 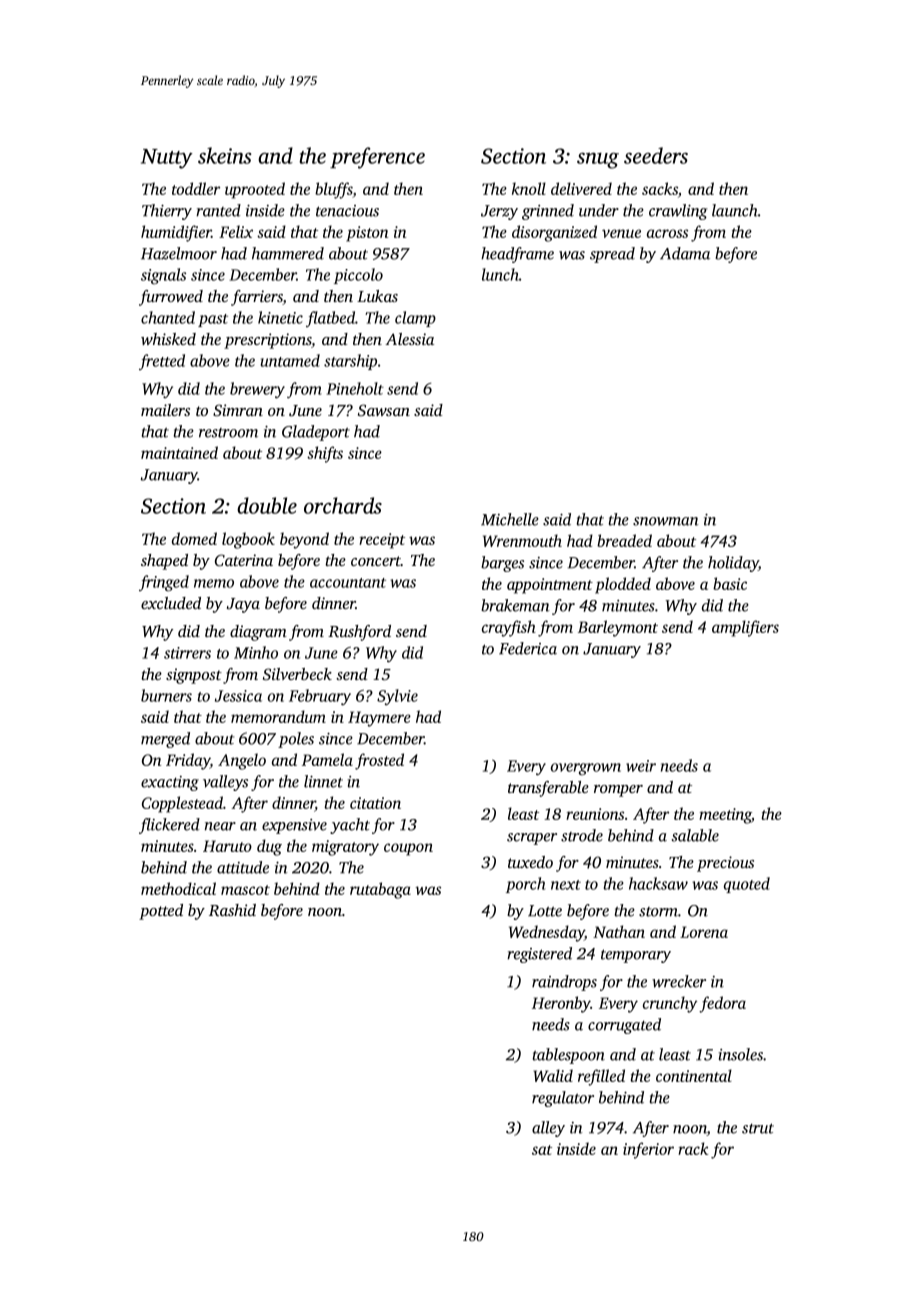 What do you see at coordinates (656, 155) in the screenshot?
I see `seeders` at bounding box center [656, 155].
